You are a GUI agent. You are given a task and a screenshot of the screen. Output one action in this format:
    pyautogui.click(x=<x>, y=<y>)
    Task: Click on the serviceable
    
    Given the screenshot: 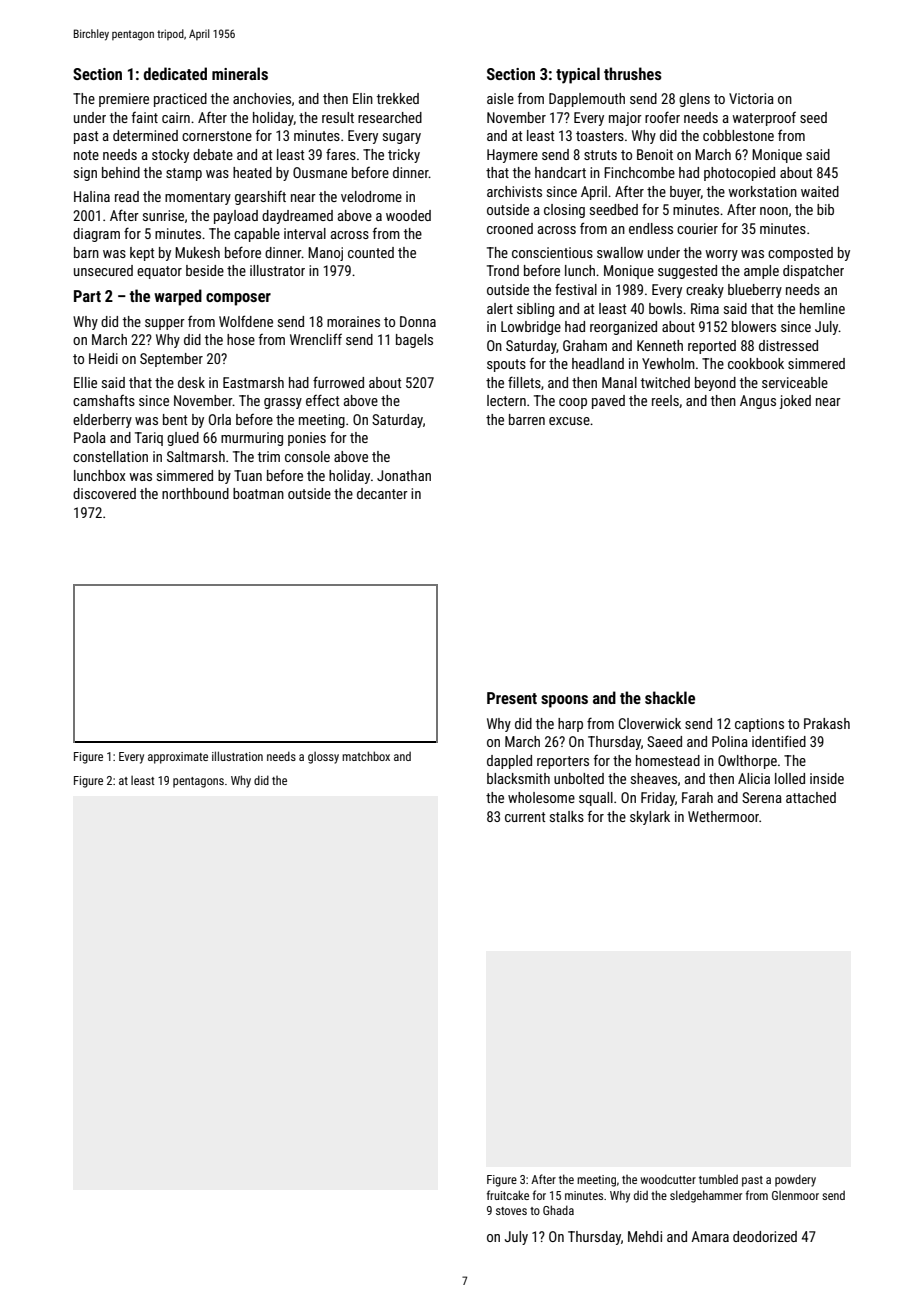 What is the action you would take?
    pyautogui.click(x=795, y=382)
